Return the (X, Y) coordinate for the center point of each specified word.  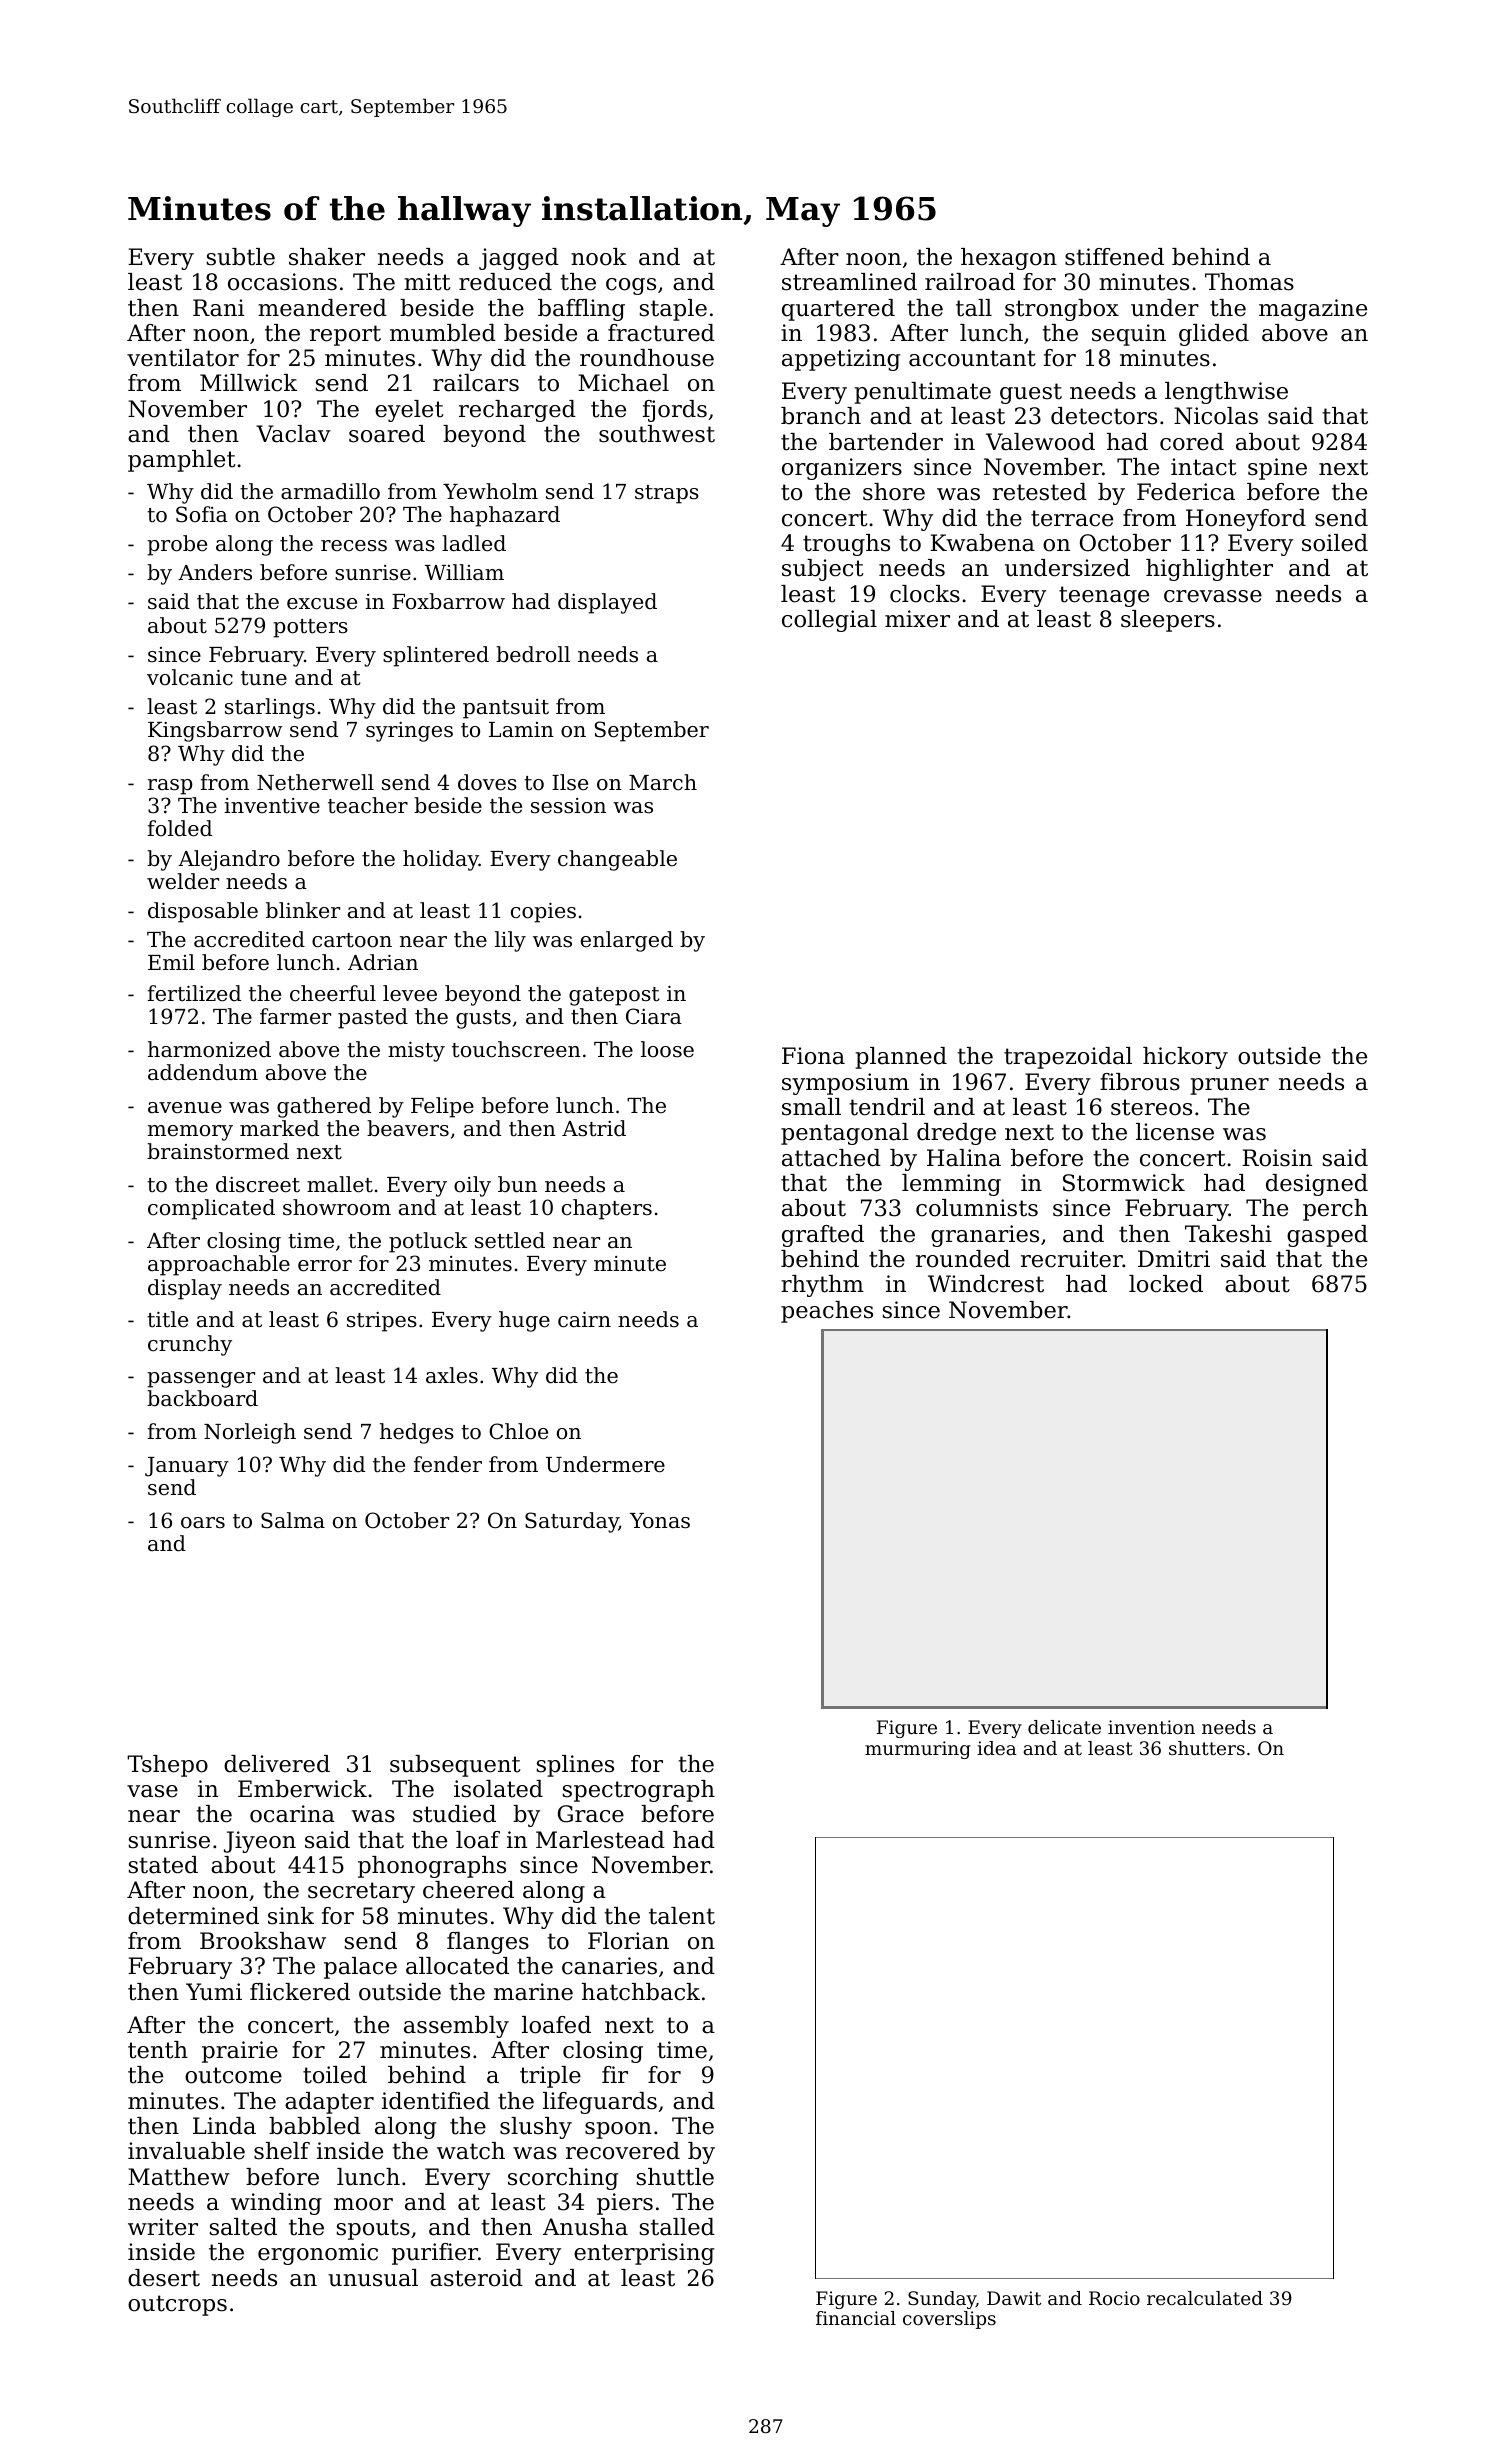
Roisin (1277, 1158)
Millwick (248, 383)
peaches (827, 1312)
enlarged (627, 941)
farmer (295, 1016)
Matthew (178, 2177)
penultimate (922, 393)
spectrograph (639, 1791)
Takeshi (1228, 1234)
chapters (607, 1209)
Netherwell (315, 782)
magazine (1313, 310)
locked (1166, 1284)
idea (997, 1748)
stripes (382, 1322)
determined (193, 1916)
